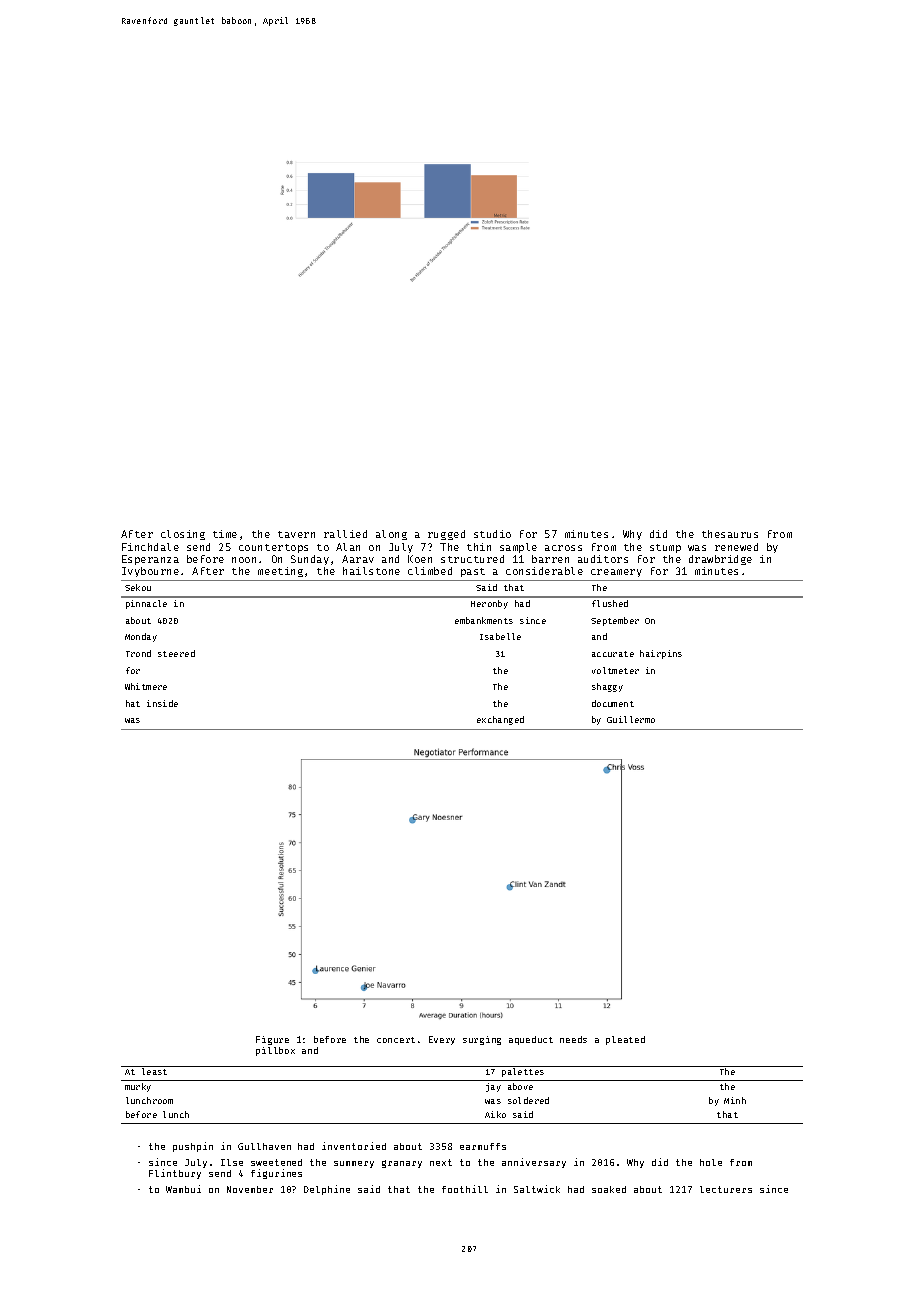 The width and height of the page is (924, 1308). I want to click on studio, so click(492, 534).
